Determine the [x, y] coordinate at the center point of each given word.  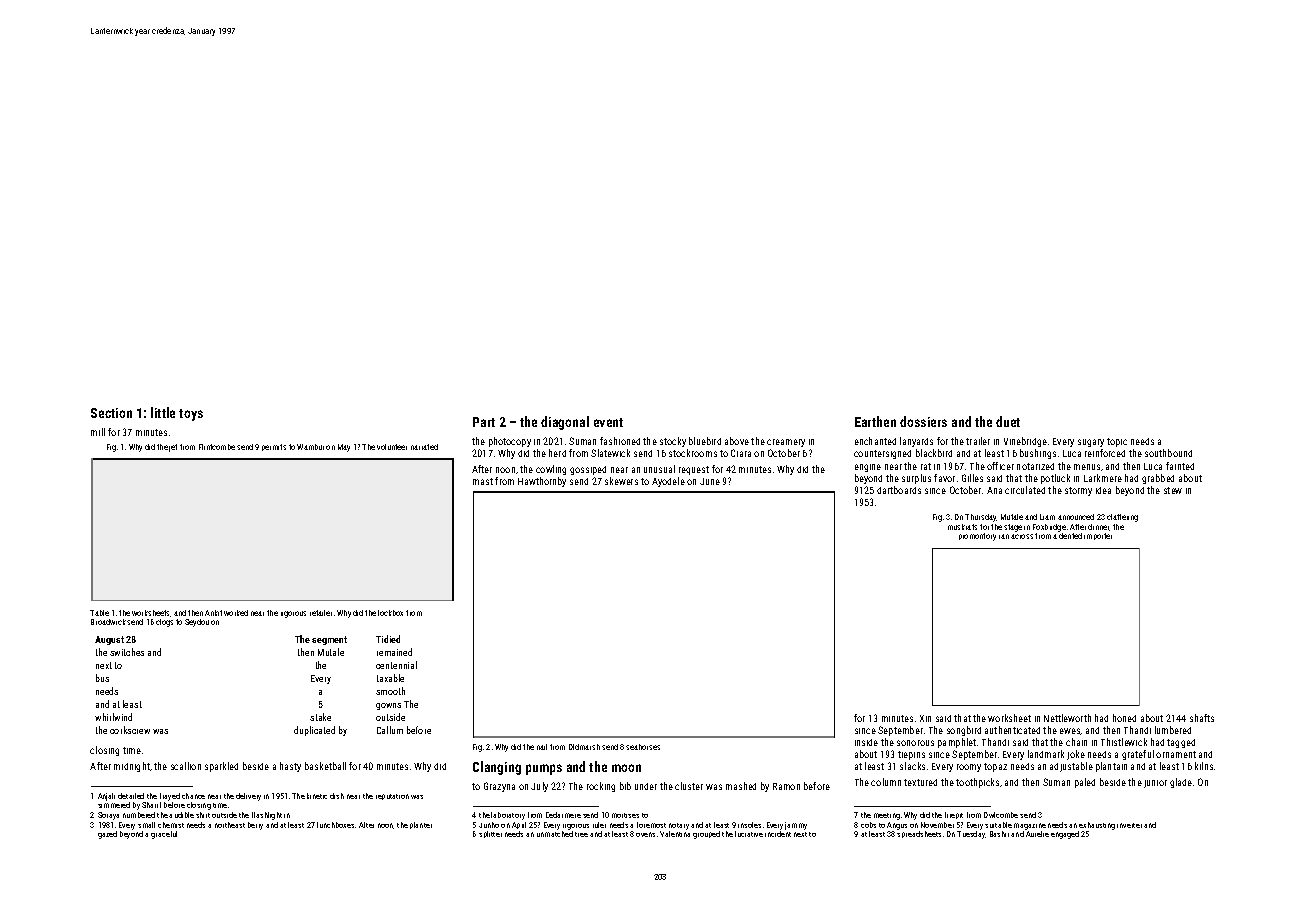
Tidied [388, 639]
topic [1117, 442]
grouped [706, 835]
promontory [977, 537]
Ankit [213, 613]
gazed [107, 835]
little [163, 412]
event [608, 422]
